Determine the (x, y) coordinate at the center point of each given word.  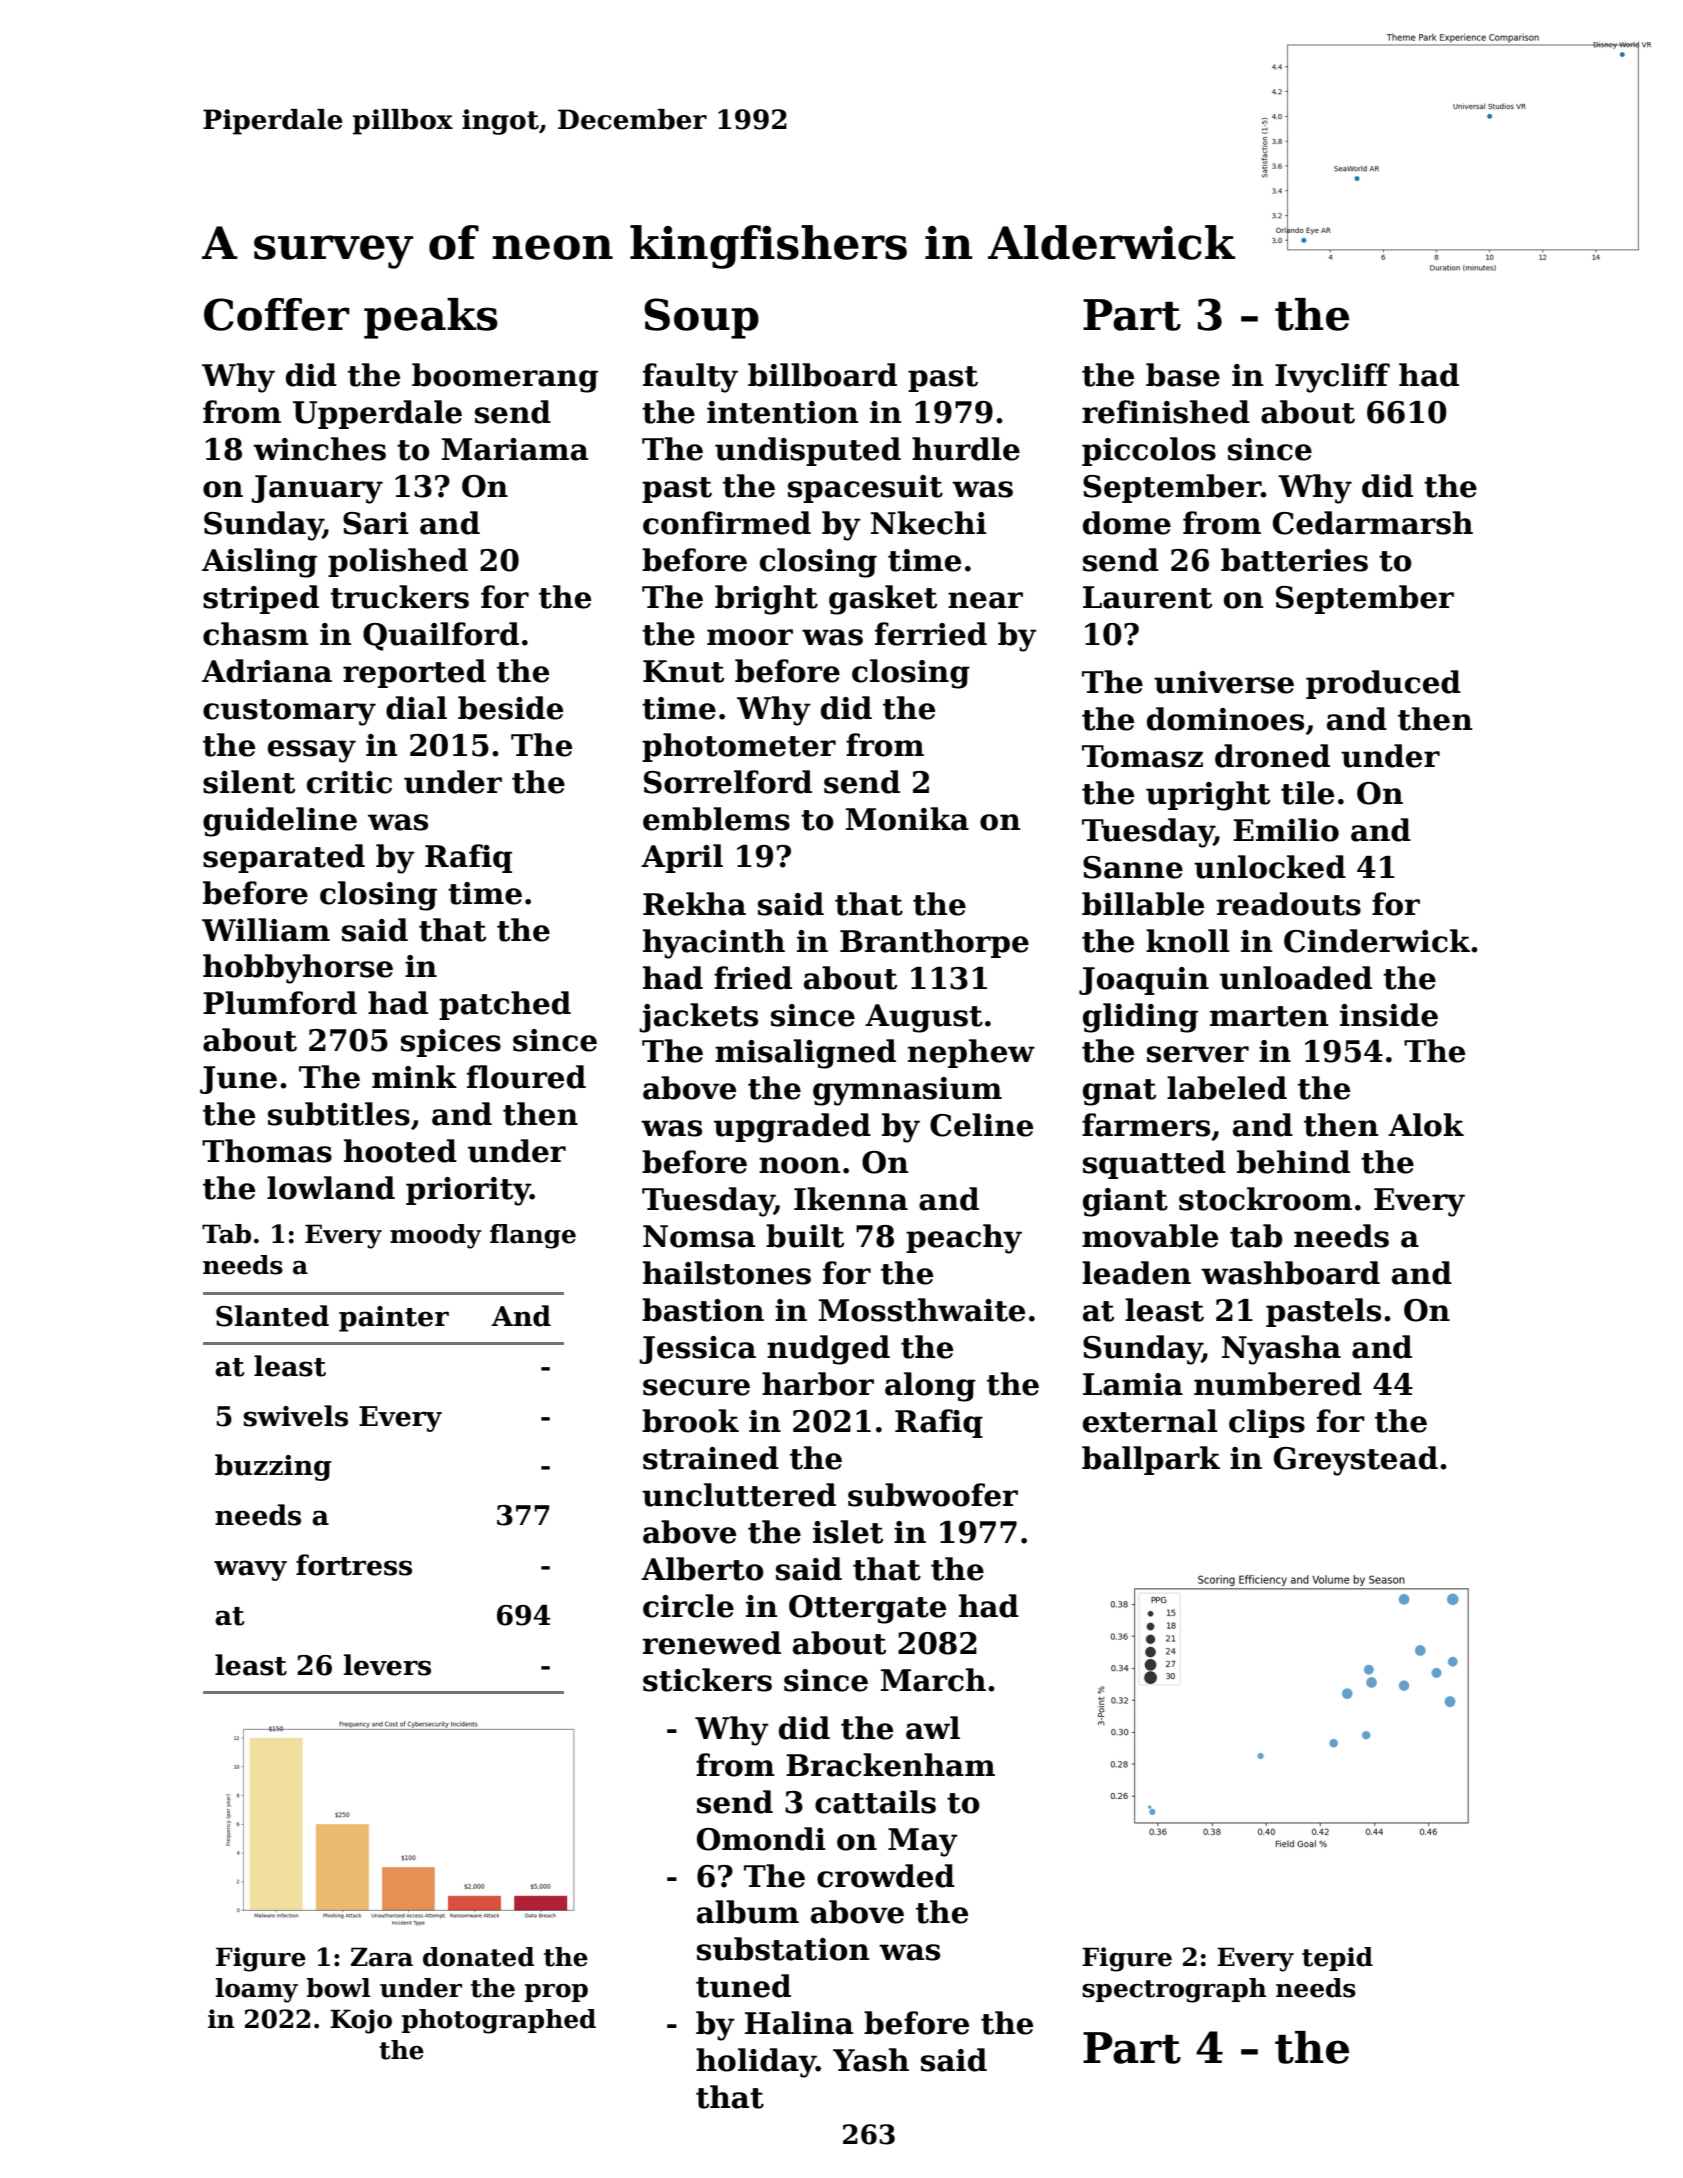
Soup (701, 318)
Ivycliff (1332, 378)
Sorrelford (728, 782)
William (266, 930)
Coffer (277, 314)
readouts (1289, 904)
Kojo (361, 2021)
